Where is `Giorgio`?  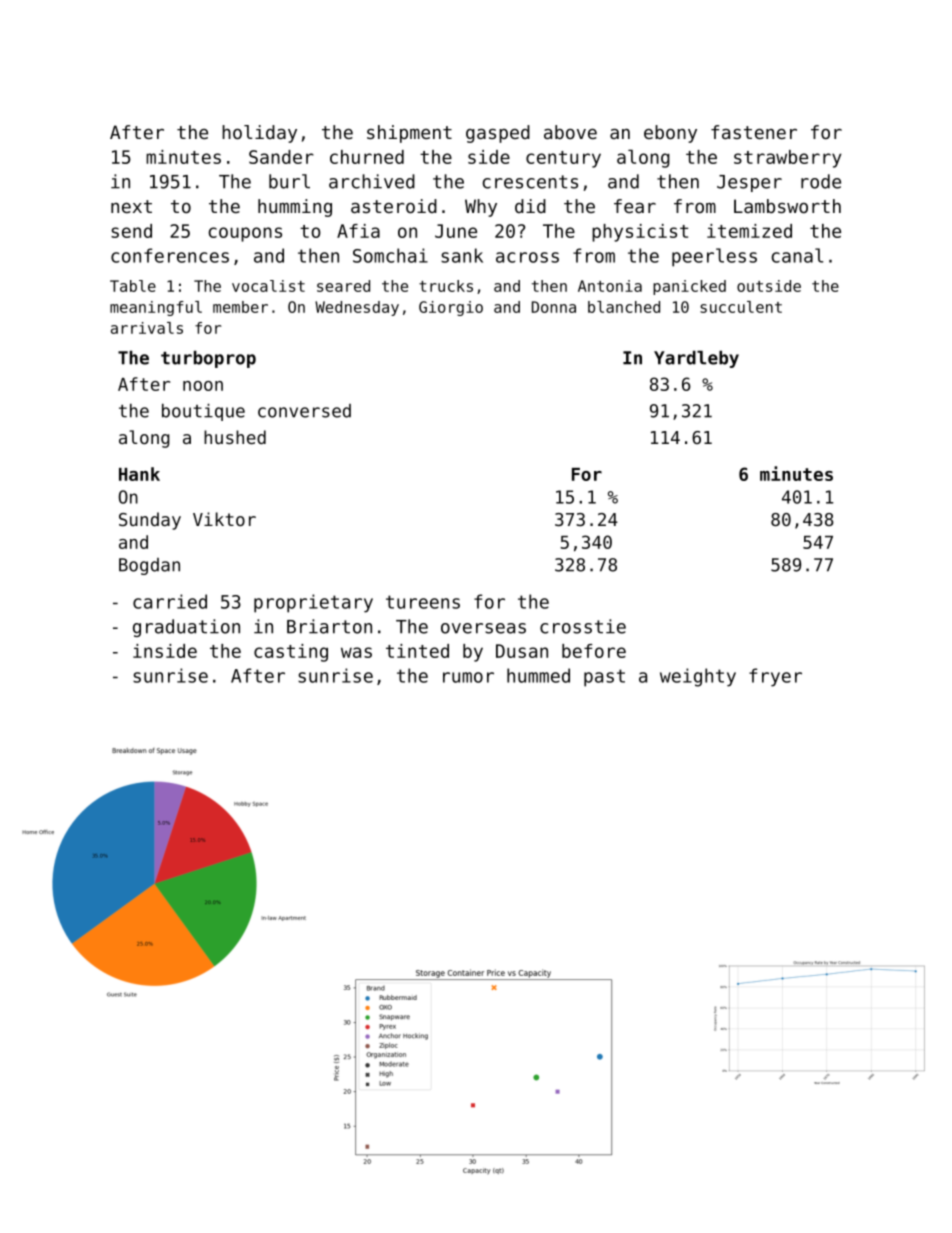
Giorgio is located at coordinates (451, 308).
